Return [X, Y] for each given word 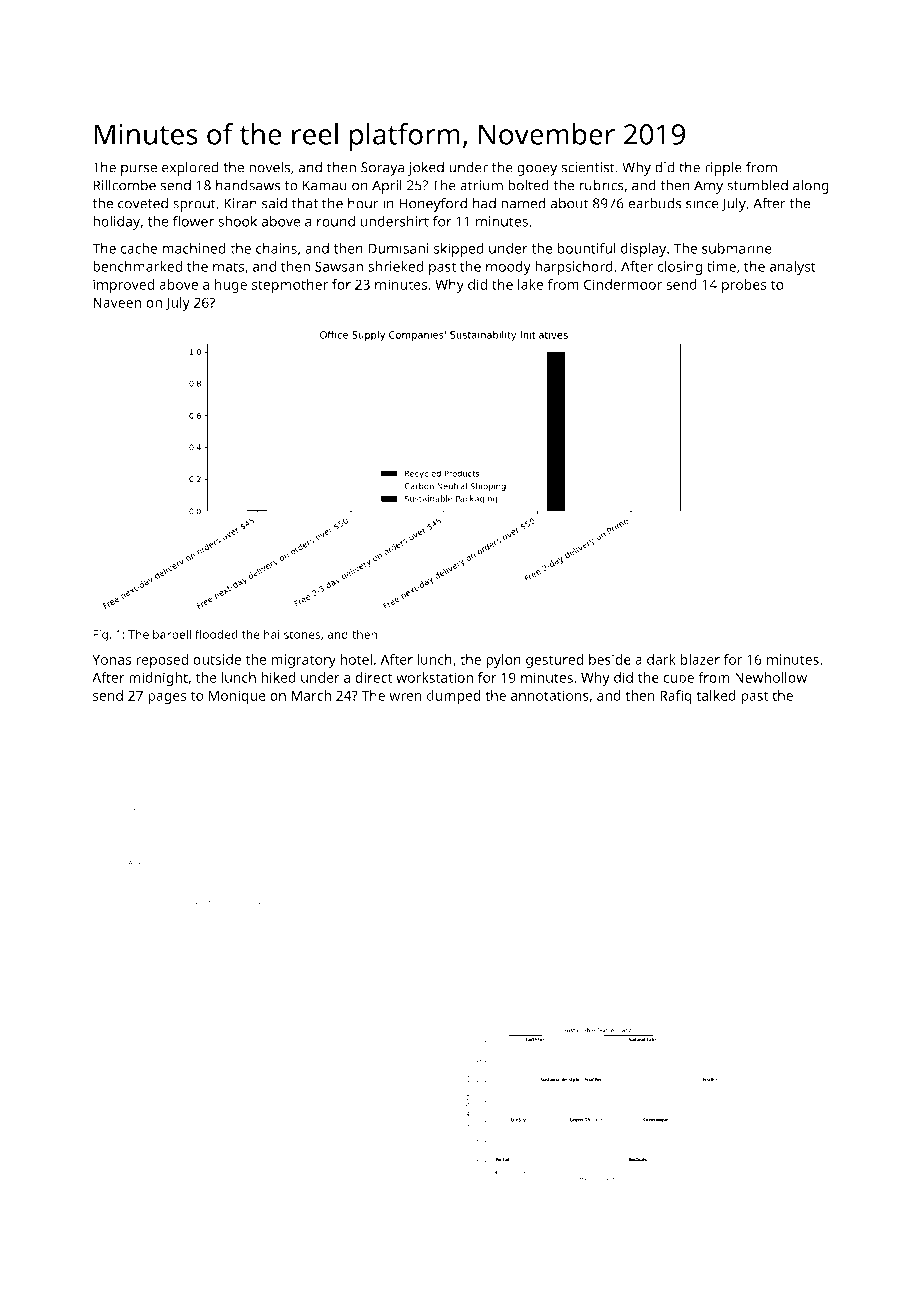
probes [744, 286]
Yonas [111, 659]
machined [194, 248]
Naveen [117, 302]
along [811, 187]
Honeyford [433, 204]
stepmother [290, 286]
